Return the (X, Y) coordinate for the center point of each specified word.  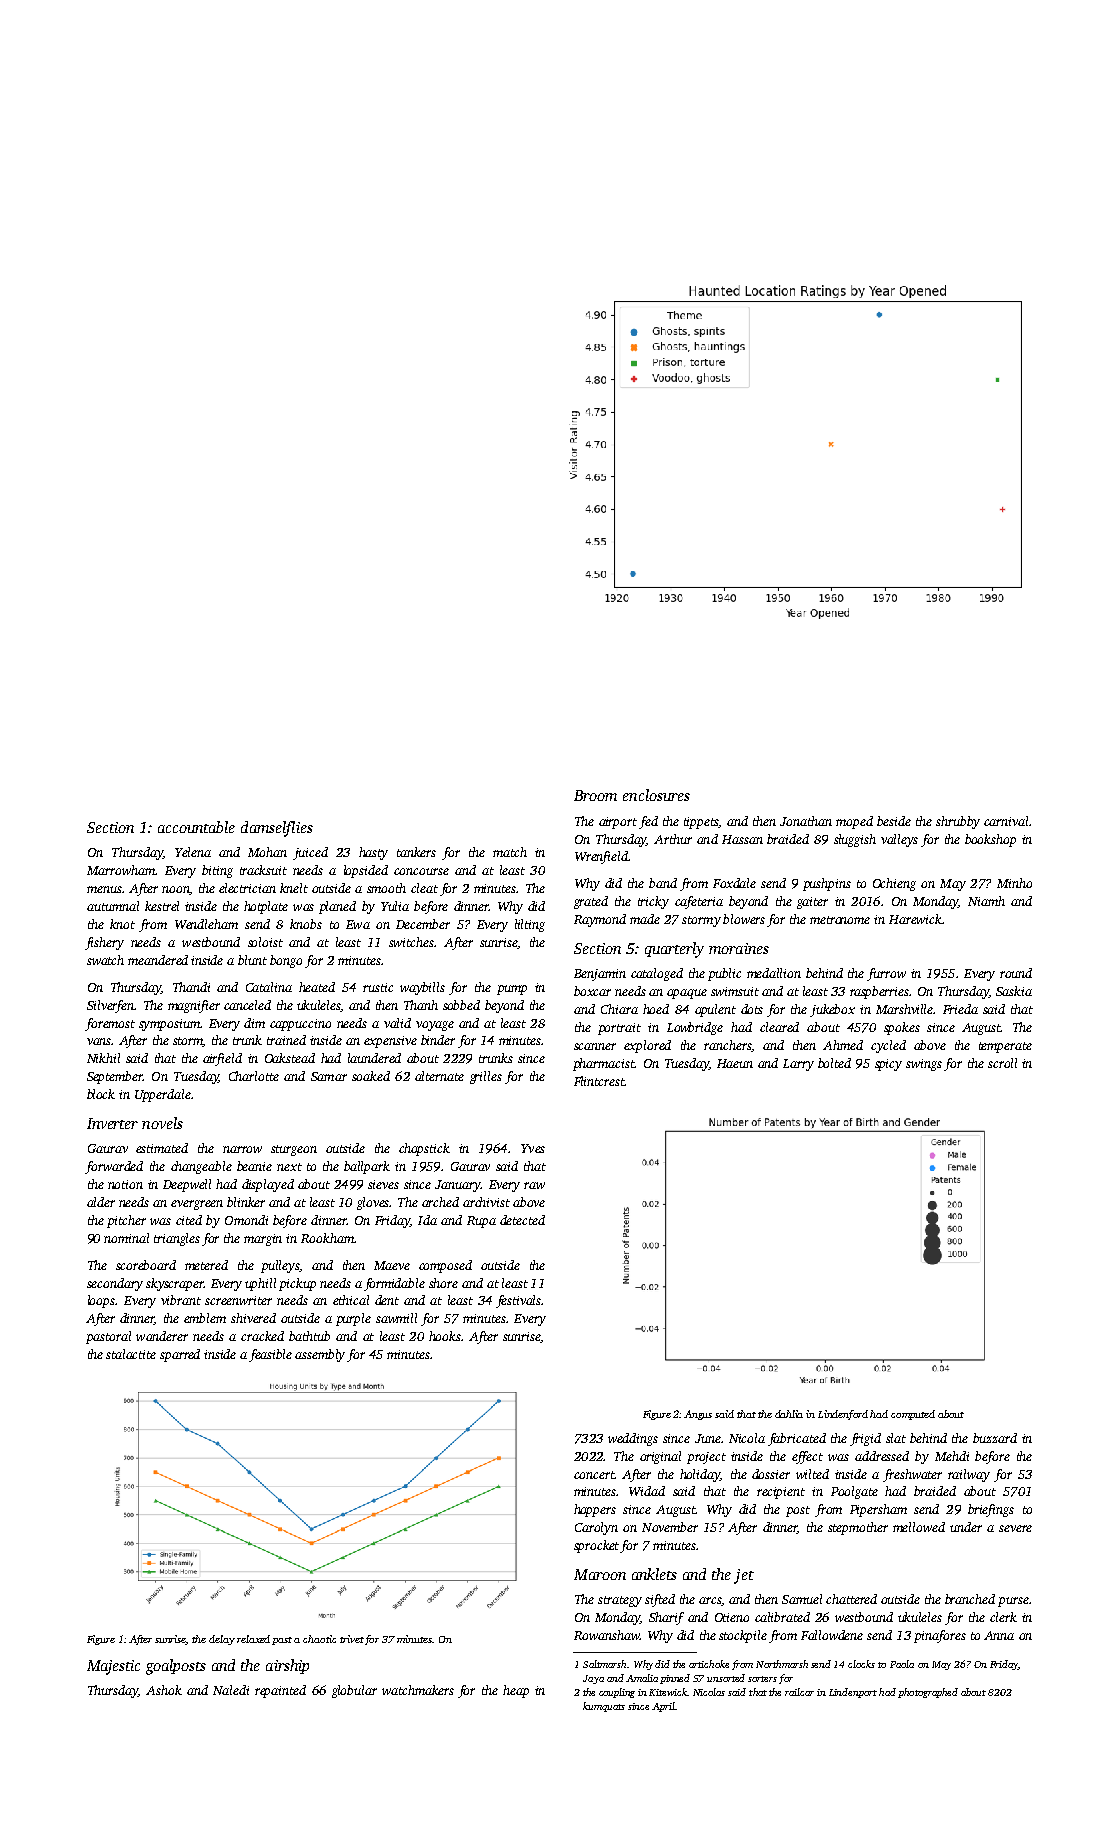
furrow (886, 974)
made (645, 919)
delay (222, 1640)
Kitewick (668, 1692)
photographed (928, 1693)
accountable (196, 827)
